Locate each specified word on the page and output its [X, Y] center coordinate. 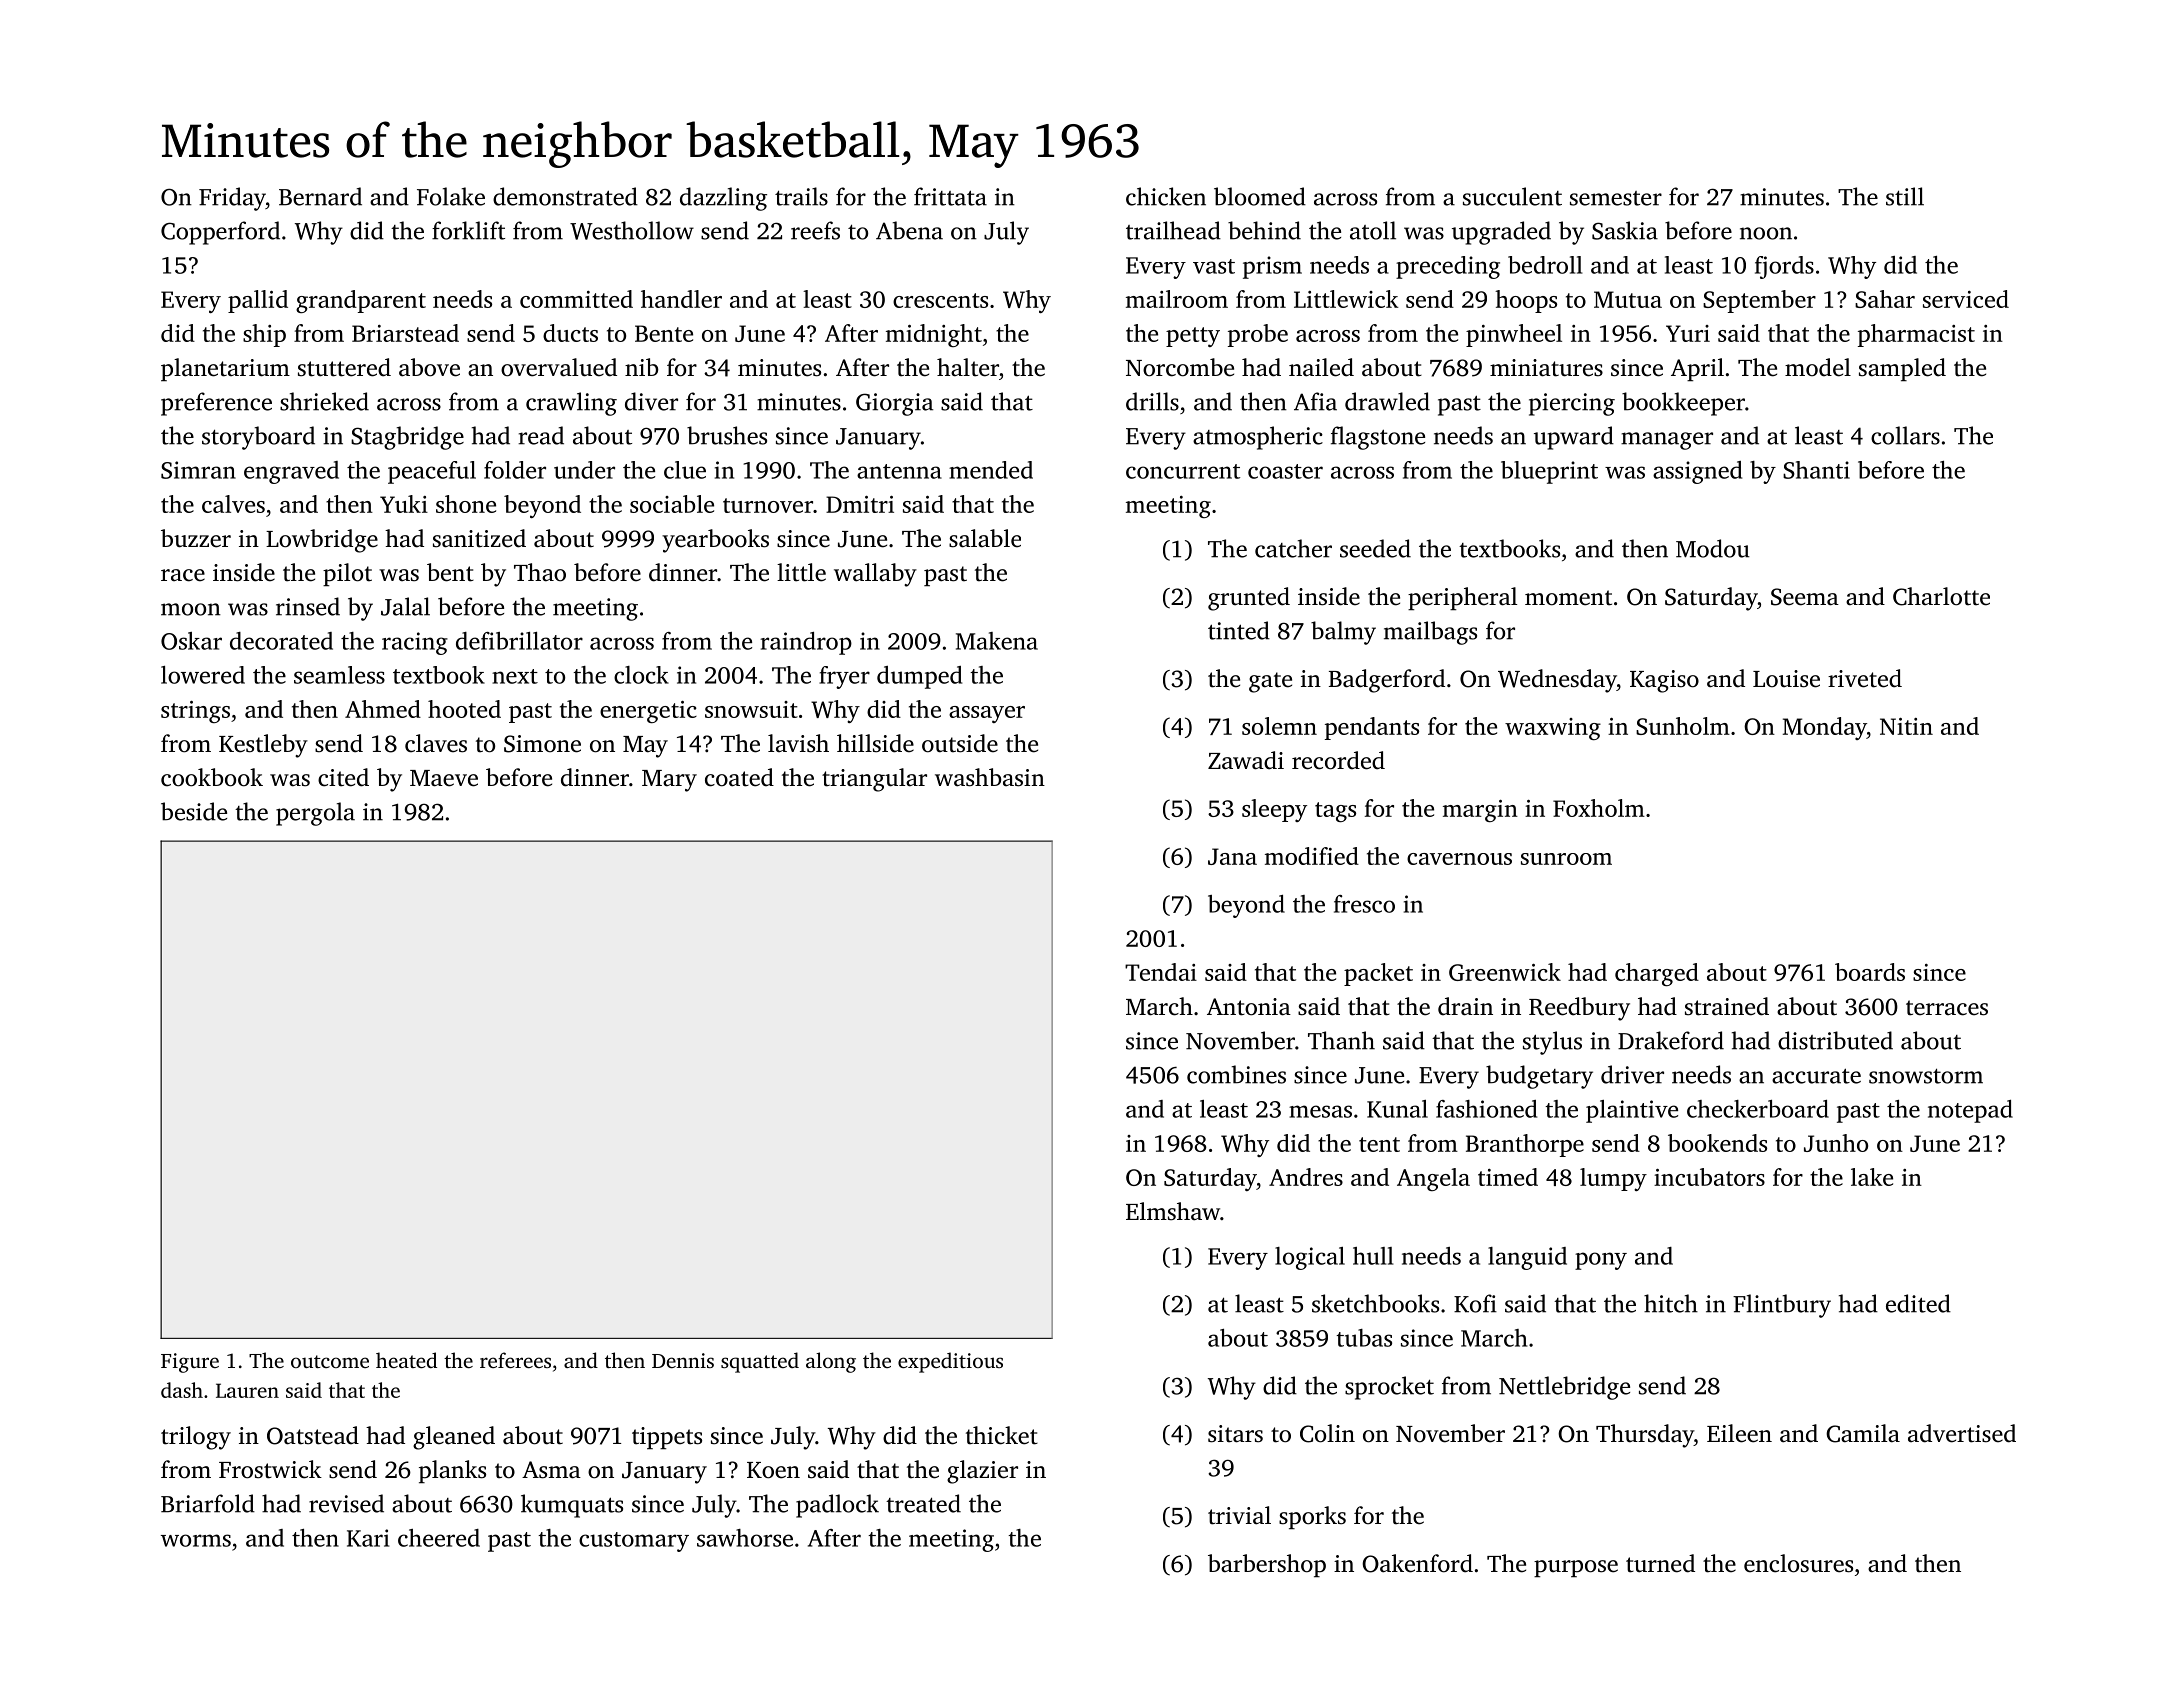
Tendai [1161, 972]
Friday [232, 199]
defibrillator [519, 641]
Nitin [1906, 726]
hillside [875, 743]
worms [196, 1540]
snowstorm [1926, 1076]
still [1905, 196]
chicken [1166, 196]
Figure [190, 1363]
